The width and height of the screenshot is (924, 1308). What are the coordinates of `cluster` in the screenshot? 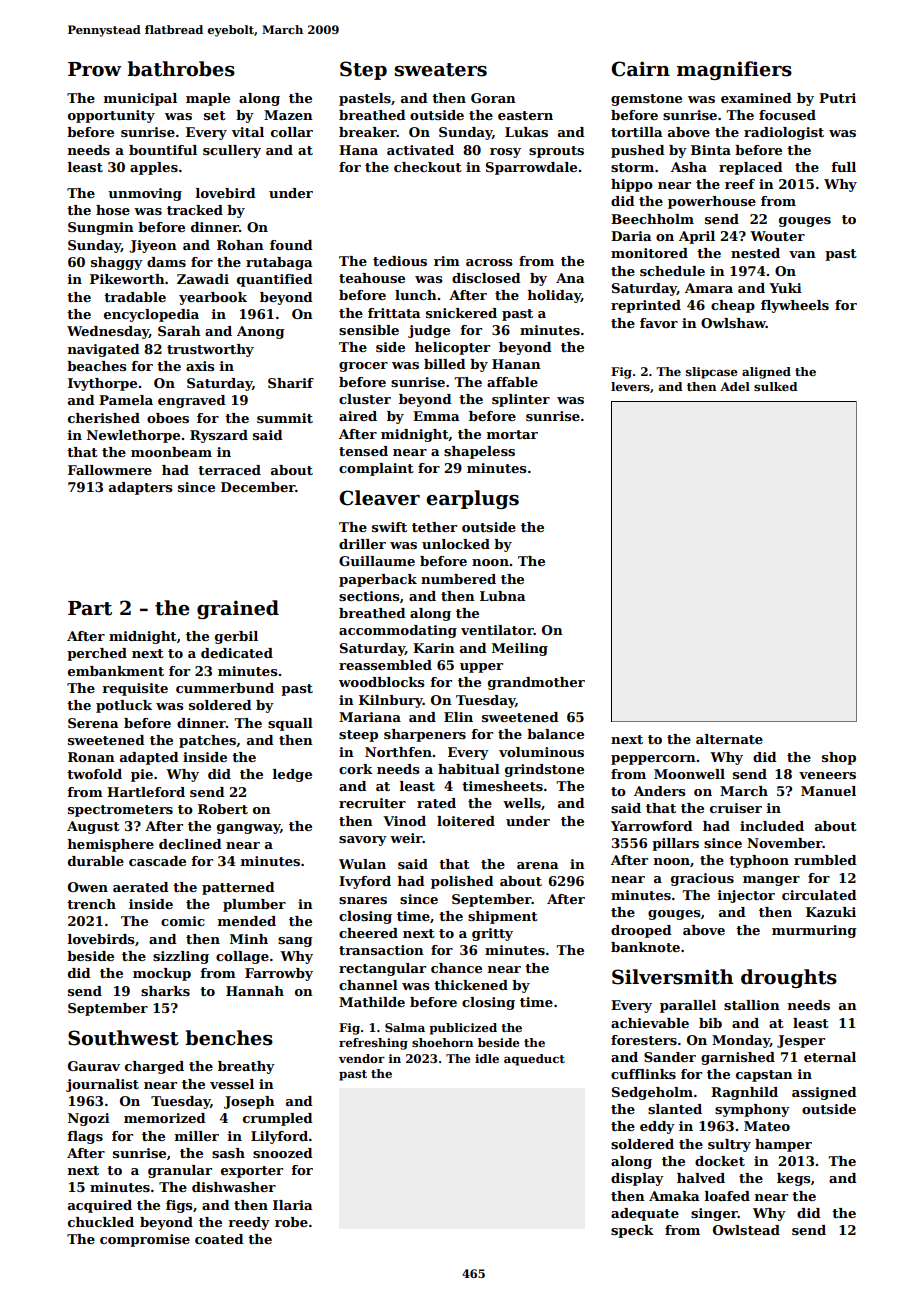 It's located at (365, 399).
